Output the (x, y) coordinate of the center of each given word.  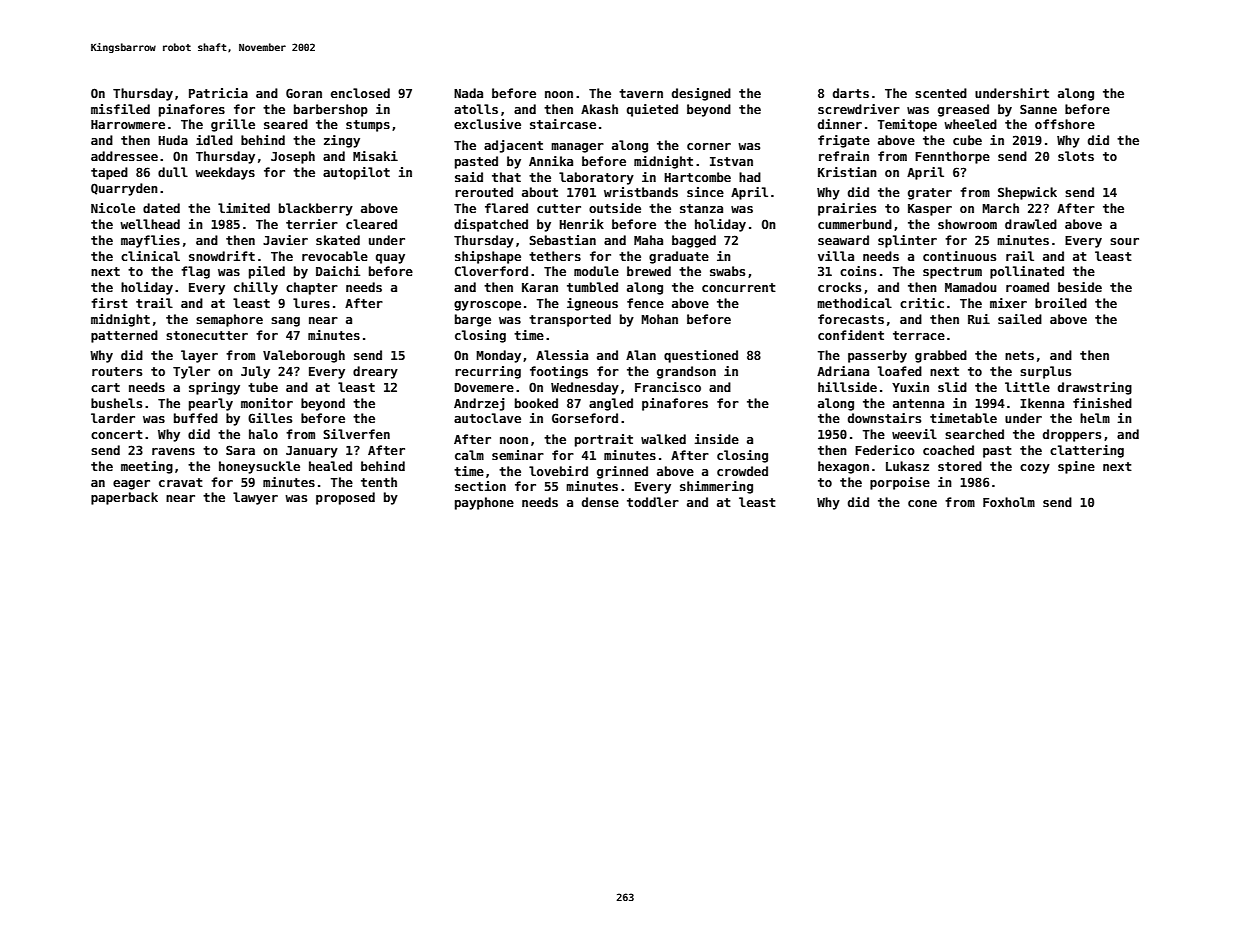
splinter (907, 241)
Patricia (218, 93)
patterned (124, 336)
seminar (518, 455)
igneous (592, 304)
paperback (124, 498)
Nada (468, 93)
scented (941, 93)
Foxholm (1009, 502)
